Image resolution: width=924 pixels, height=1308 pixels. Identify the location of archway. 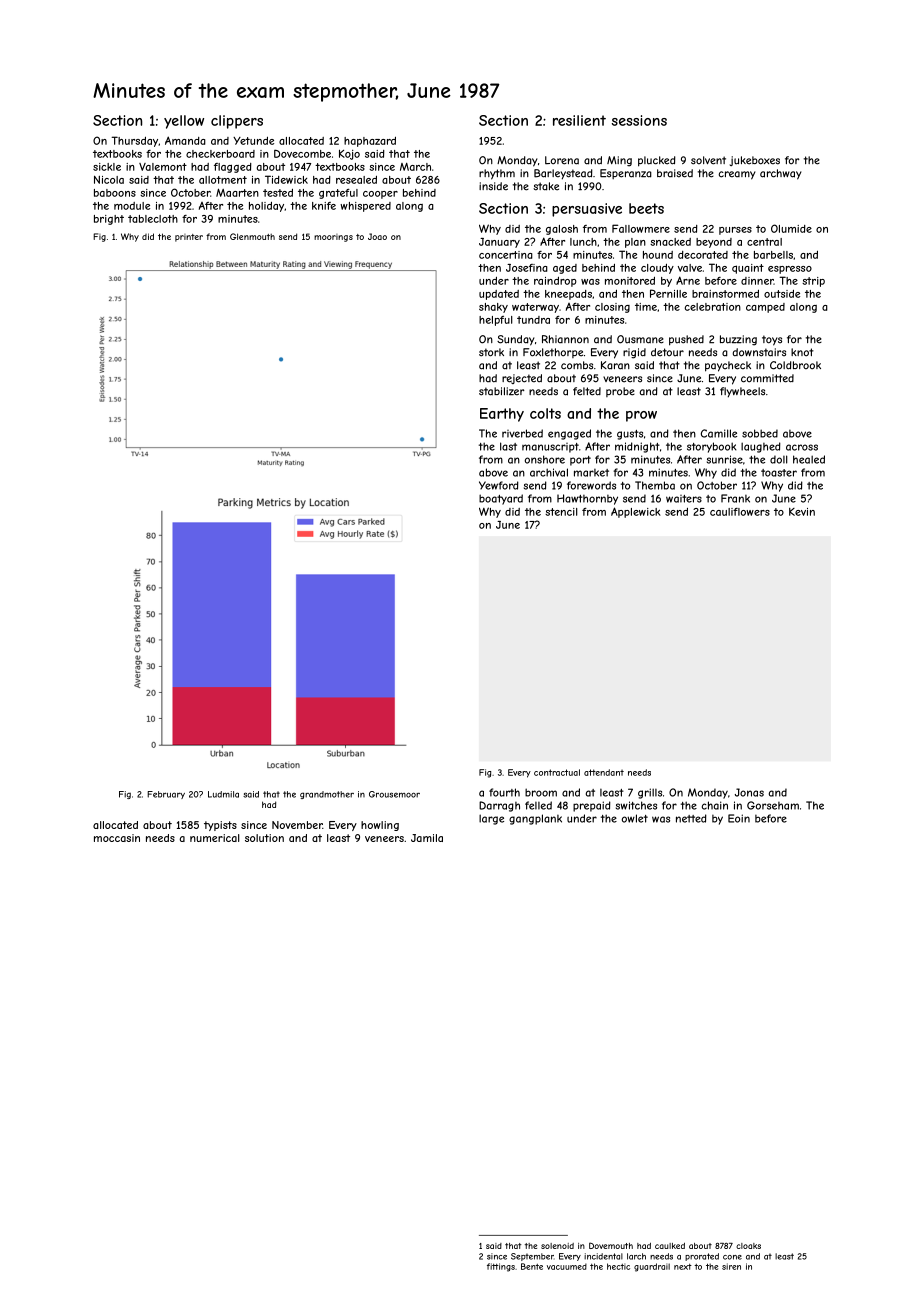
(780, 174).
